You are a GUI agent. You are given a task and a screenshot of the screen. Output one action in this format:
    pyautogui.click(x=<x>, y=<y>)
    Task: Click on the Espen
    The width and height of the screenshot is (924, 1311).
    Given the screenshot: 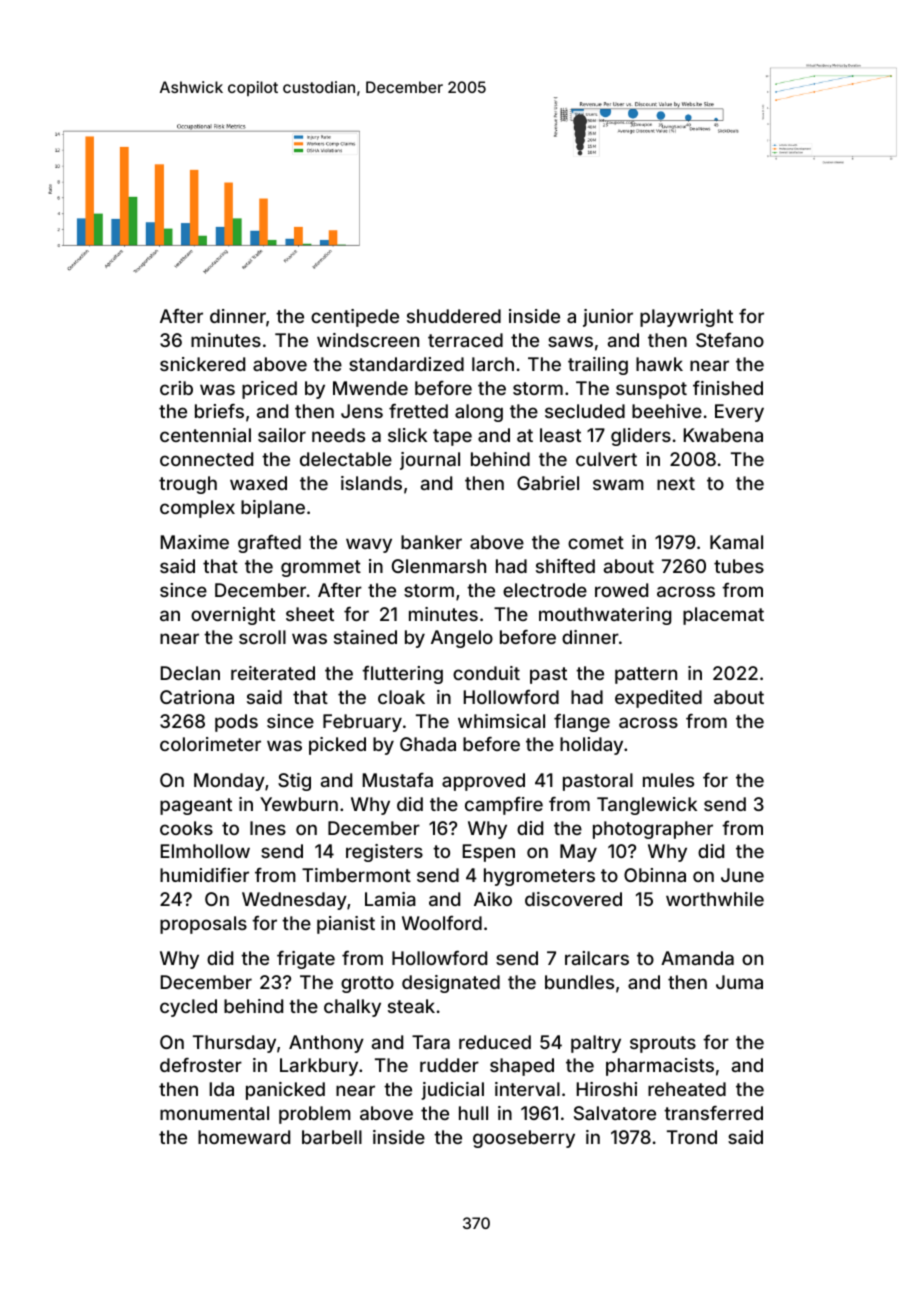 What is the action you would take?
    pyautogui.click(x=489, y=853)
